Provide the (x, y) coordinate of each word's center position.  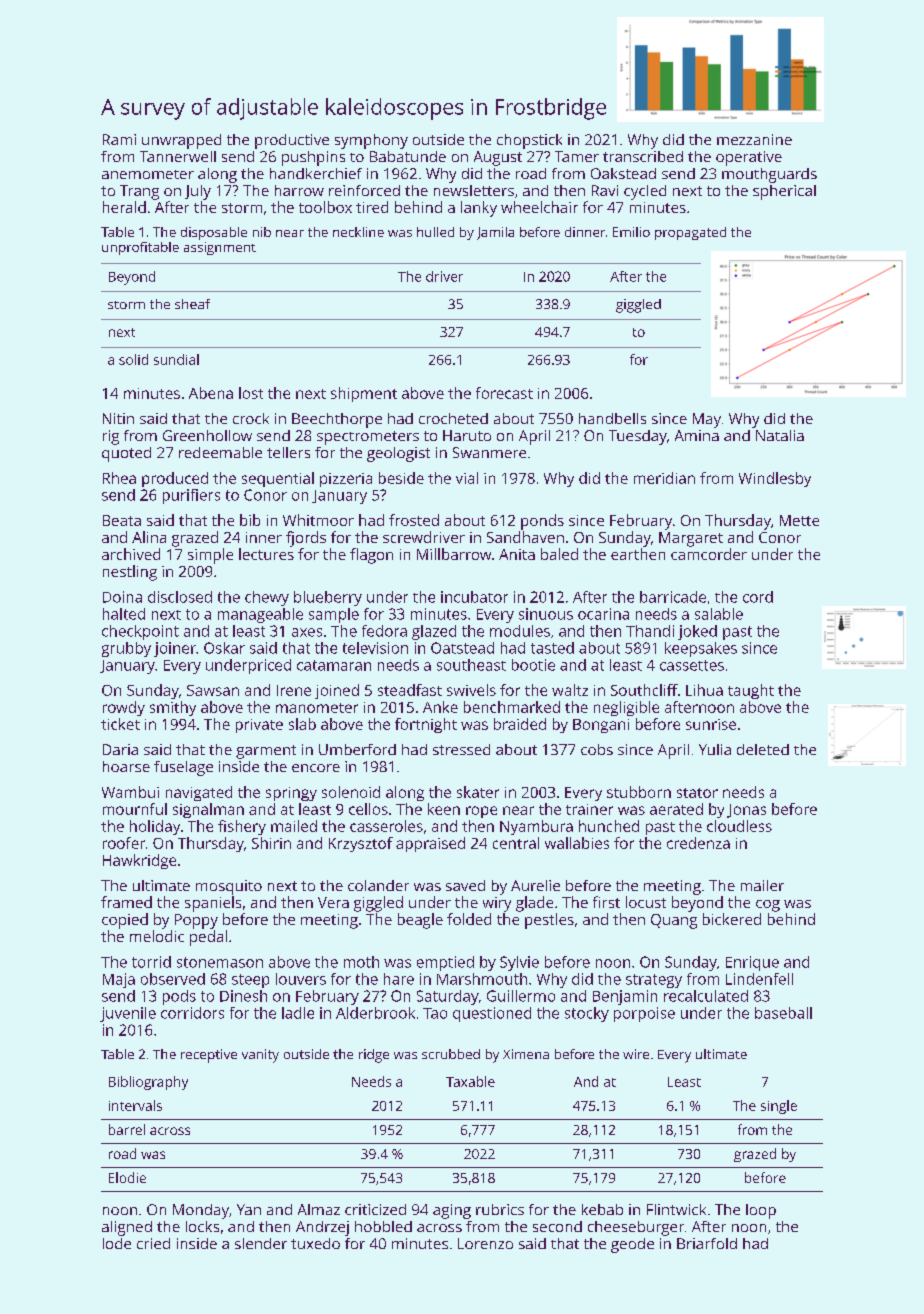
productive (292, 141)
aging (452, 1211)
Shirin (271, 843)
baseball (783, 1013)
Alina (149, 537)
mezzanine (754, 139)
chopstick (529, 141)
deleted (763, 749)
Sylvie (519, 963)
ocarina (603, 614)
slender (261, 1243)
